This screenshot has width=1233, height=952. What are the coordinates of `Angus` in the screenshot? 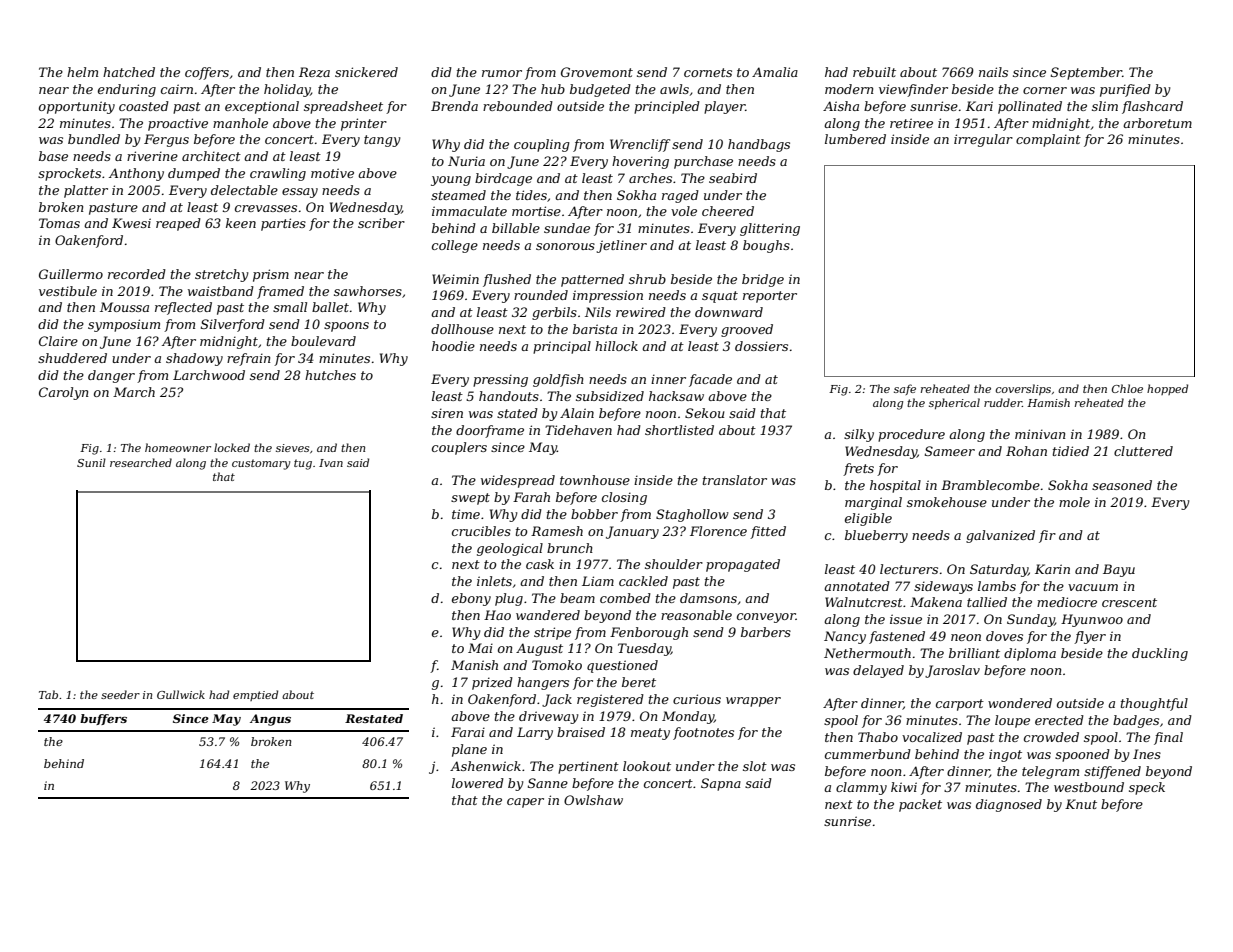 It's located at (270, 720).
